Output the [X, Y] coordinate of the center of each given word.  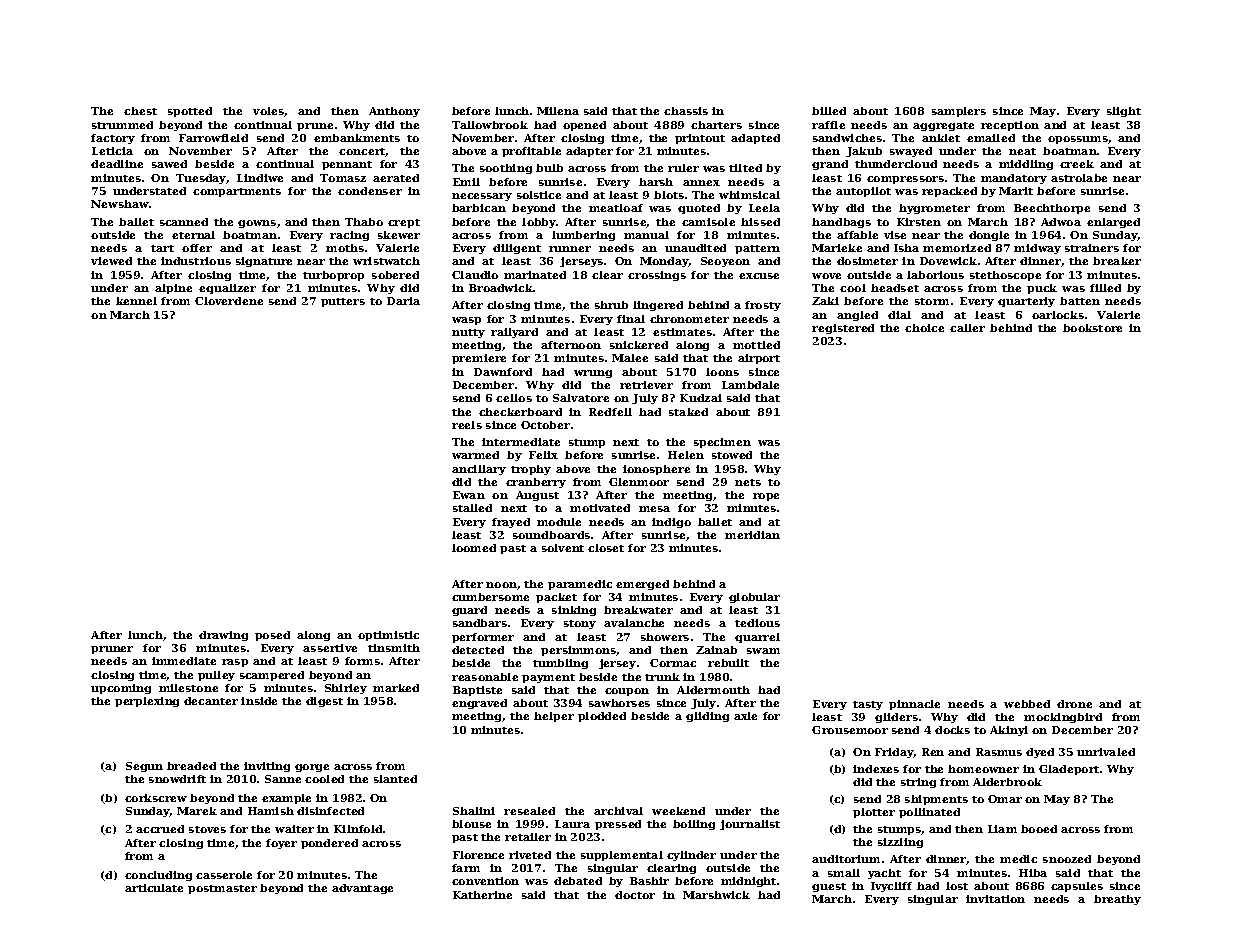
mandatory [1014, 179]
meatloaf [616, 208]
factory [113, 139]
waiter [294, 829]
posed [272, 636]
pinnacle [914, 705]
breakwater [638, 610]
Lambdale [750, 385]
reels [467, 425]
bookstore [1092, 328]
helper [554, 717]
